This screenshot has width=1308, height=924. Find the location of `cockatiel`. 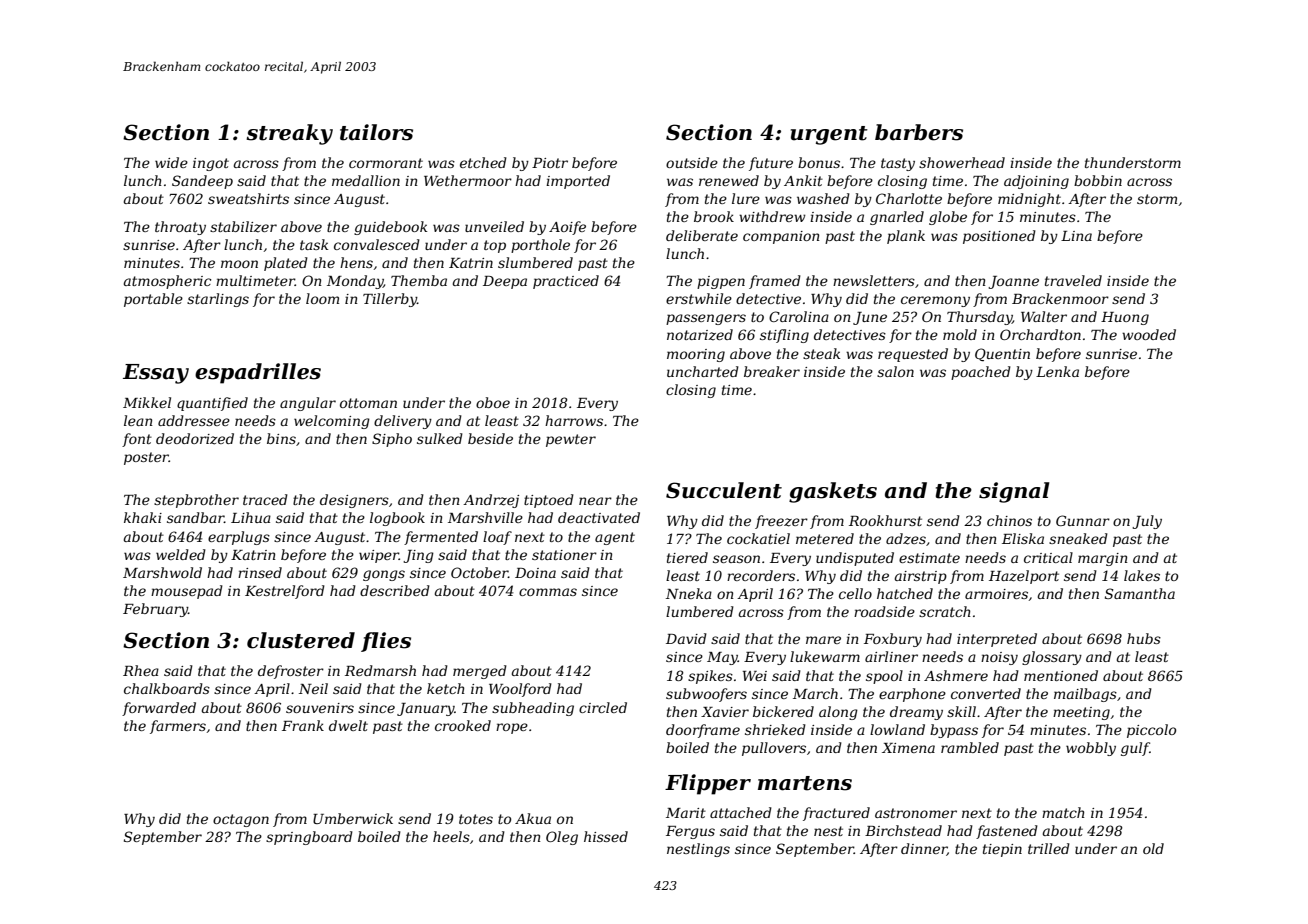

cockatiel is located at coordinates (758, 538).
